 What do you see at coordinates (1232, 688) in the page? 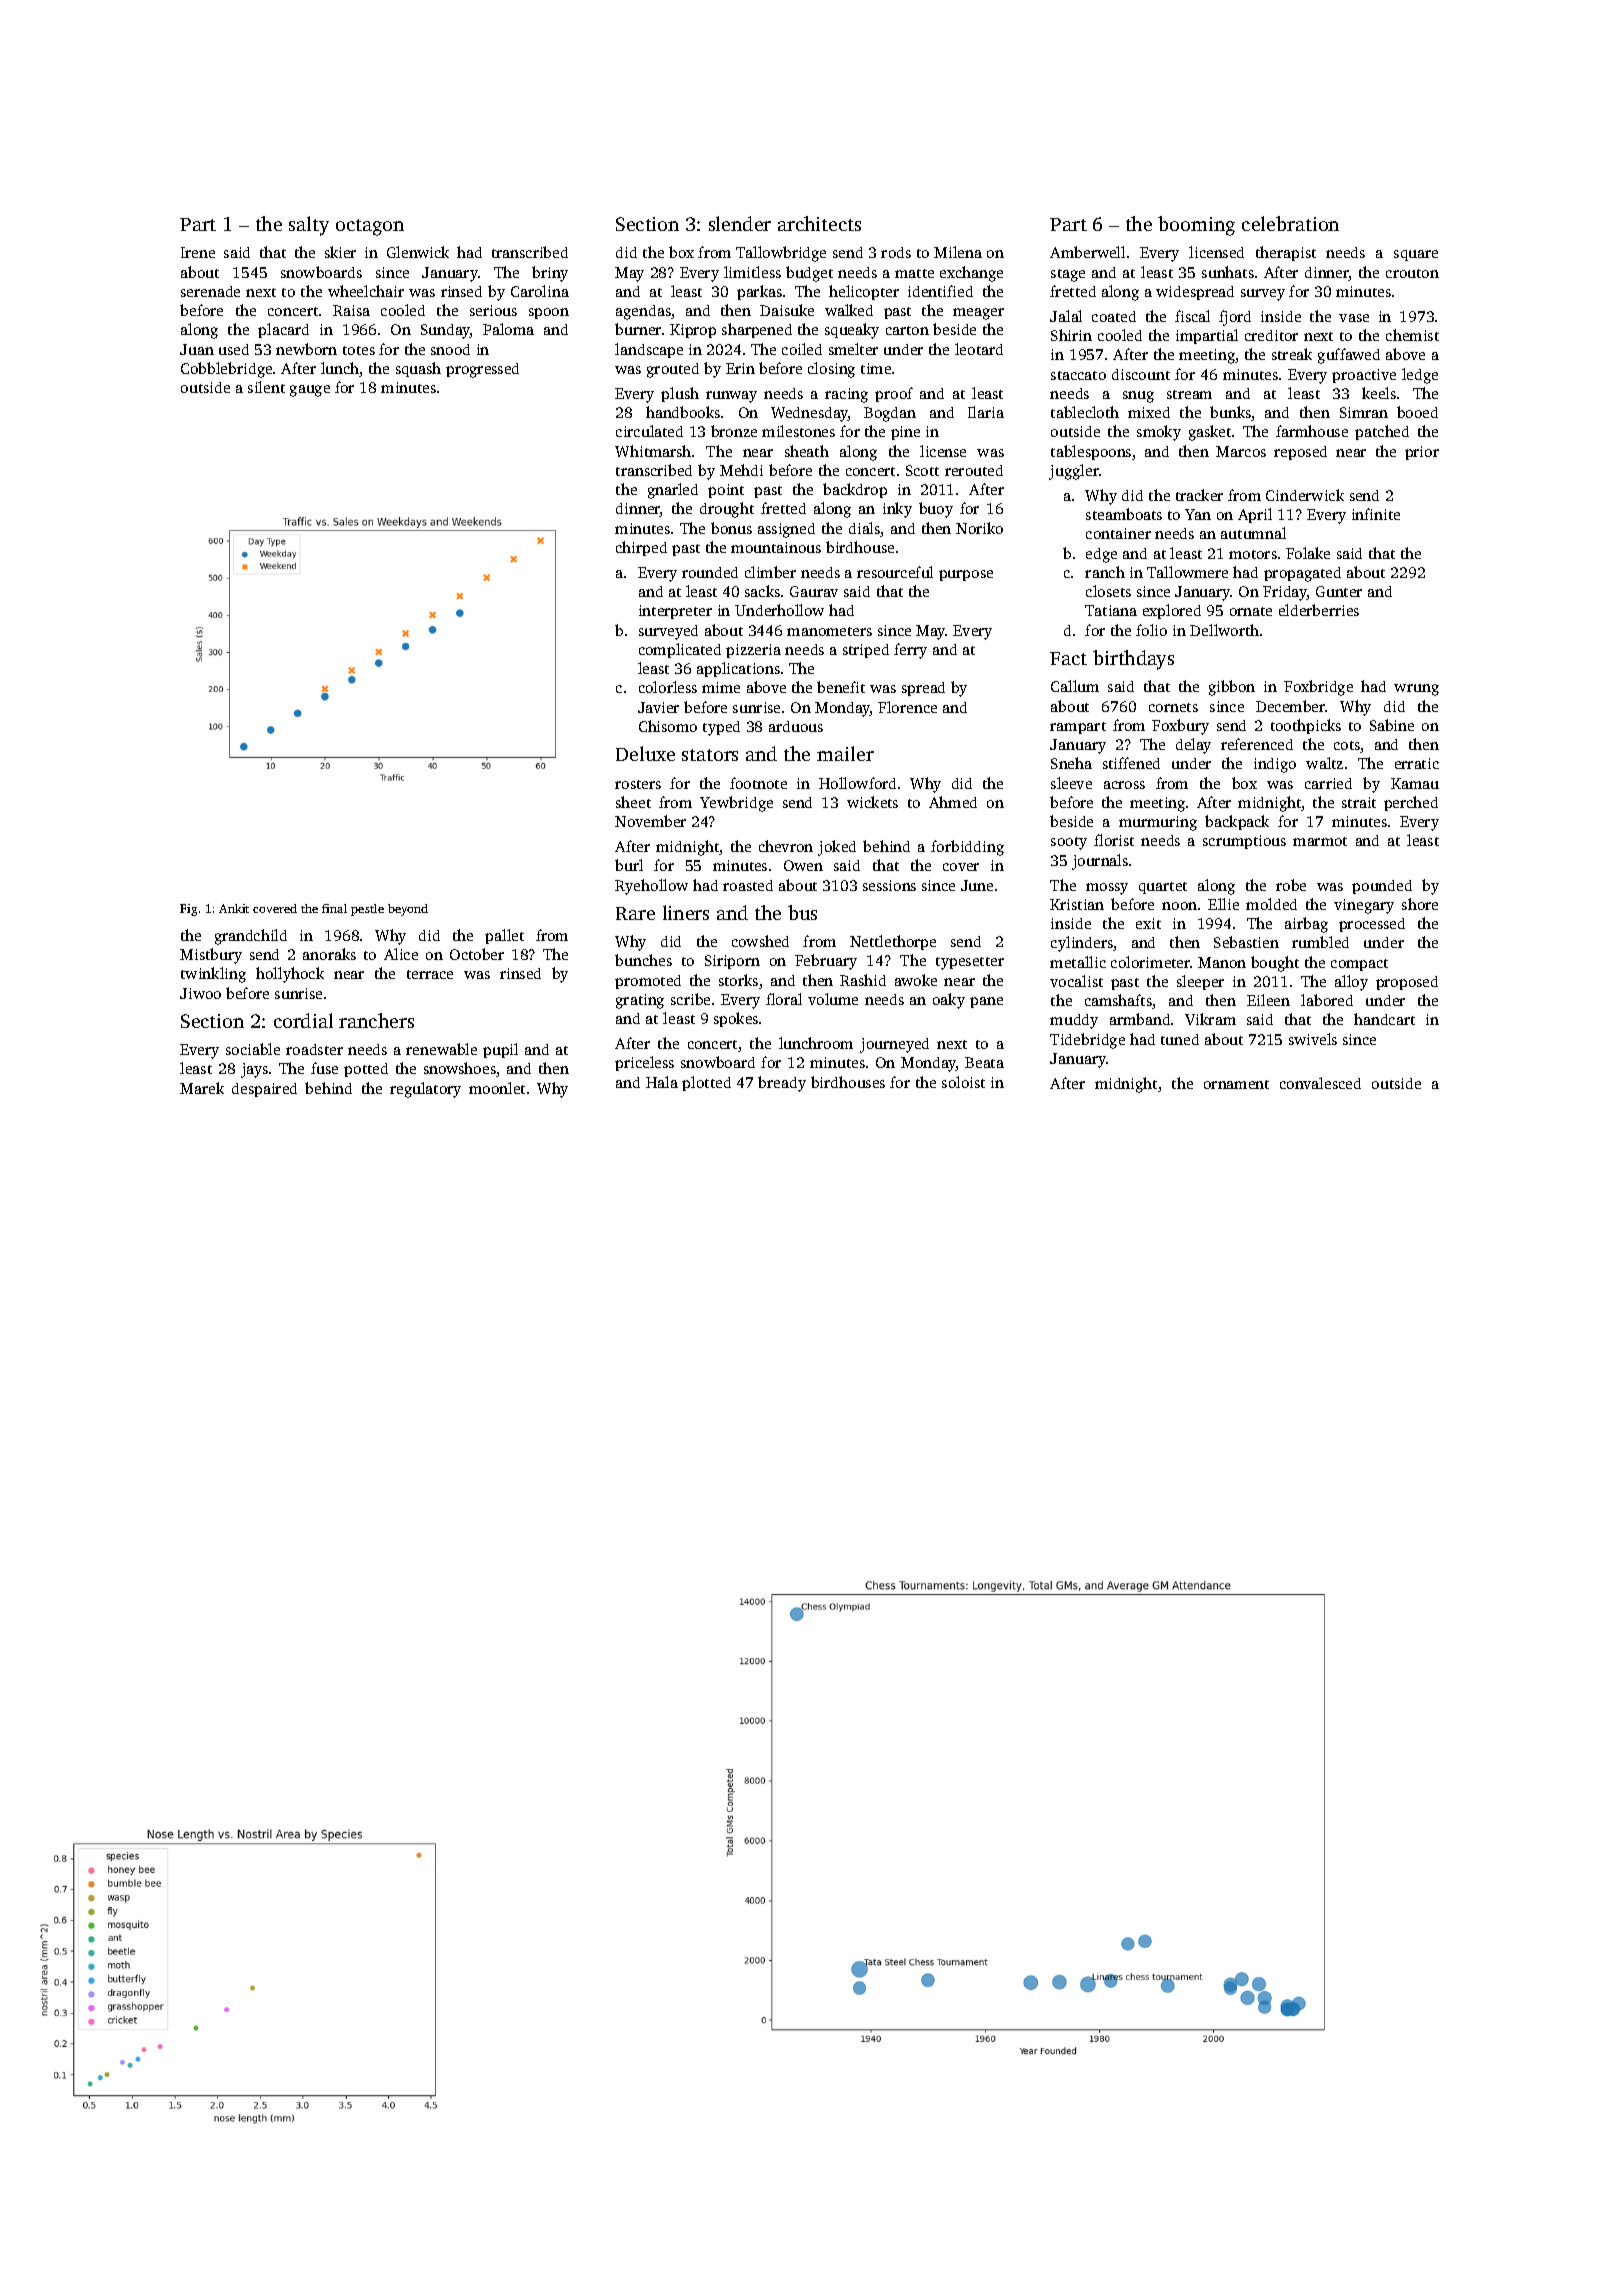
I see `gibbon` at bounding box center [1232, 688].
